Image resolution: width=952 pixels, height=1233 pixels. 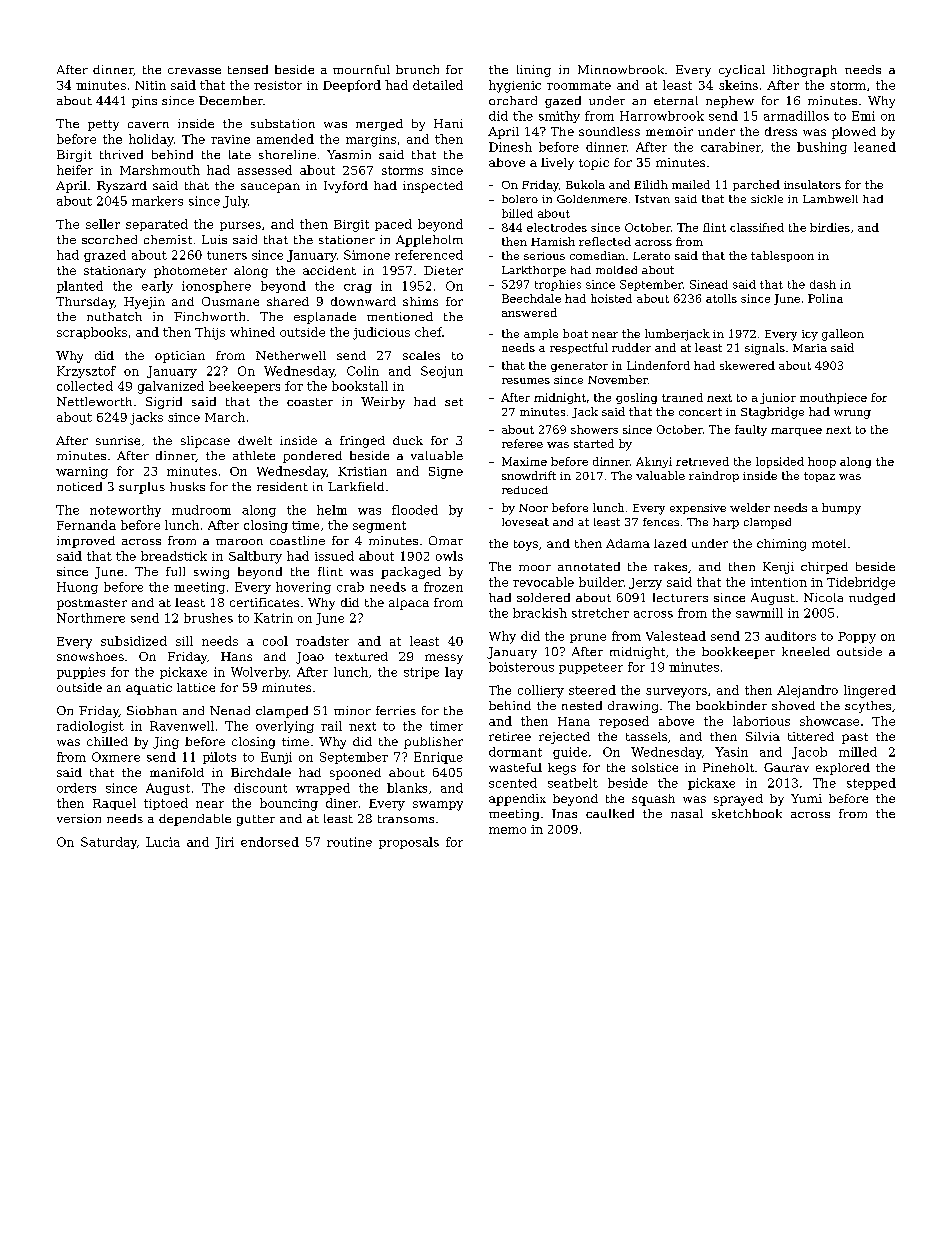 I want to click on Silvia, so click(x=763, y=736).
